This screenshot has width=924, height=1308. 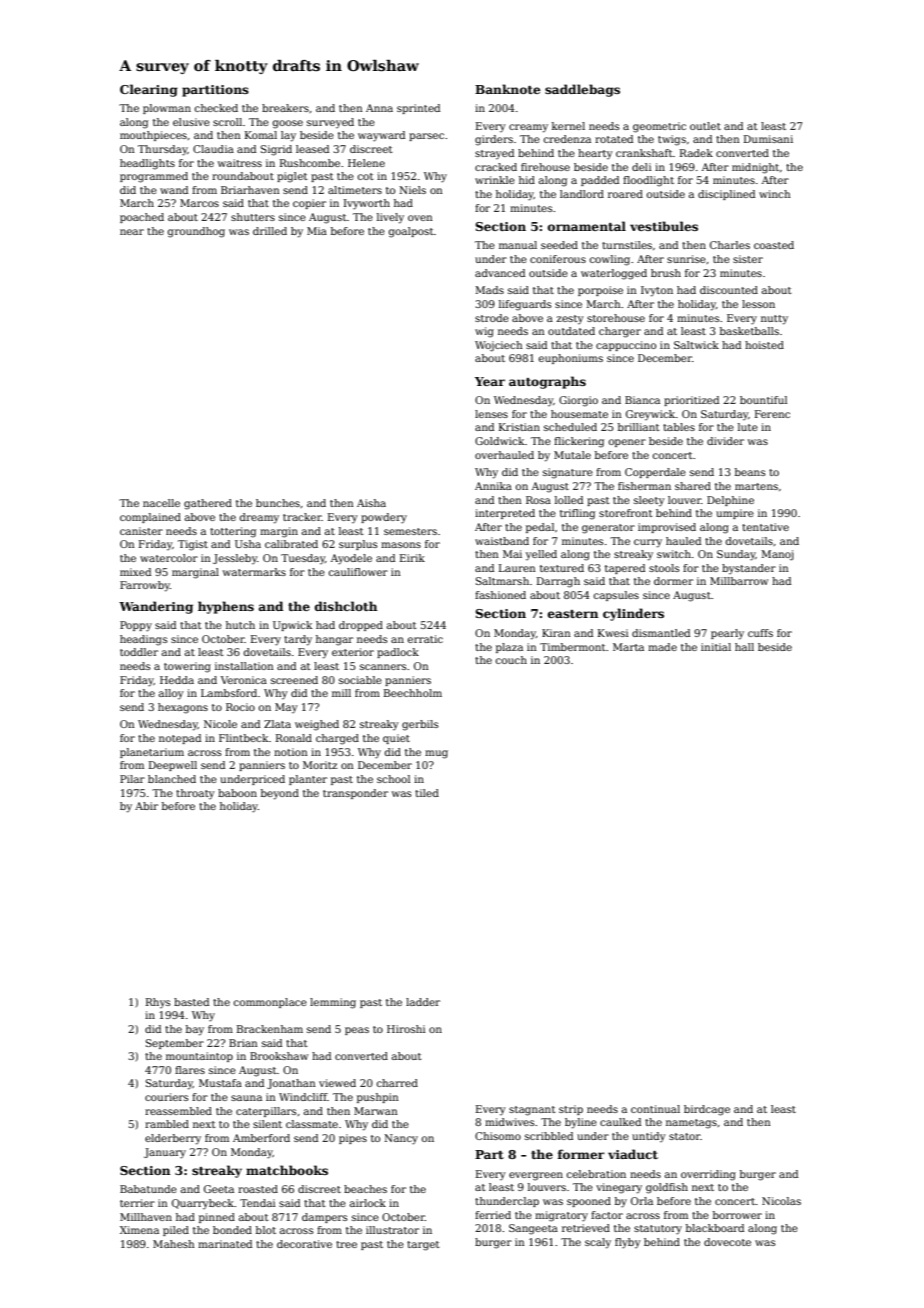 I want to click on couch, so click(x=511, y=660).
